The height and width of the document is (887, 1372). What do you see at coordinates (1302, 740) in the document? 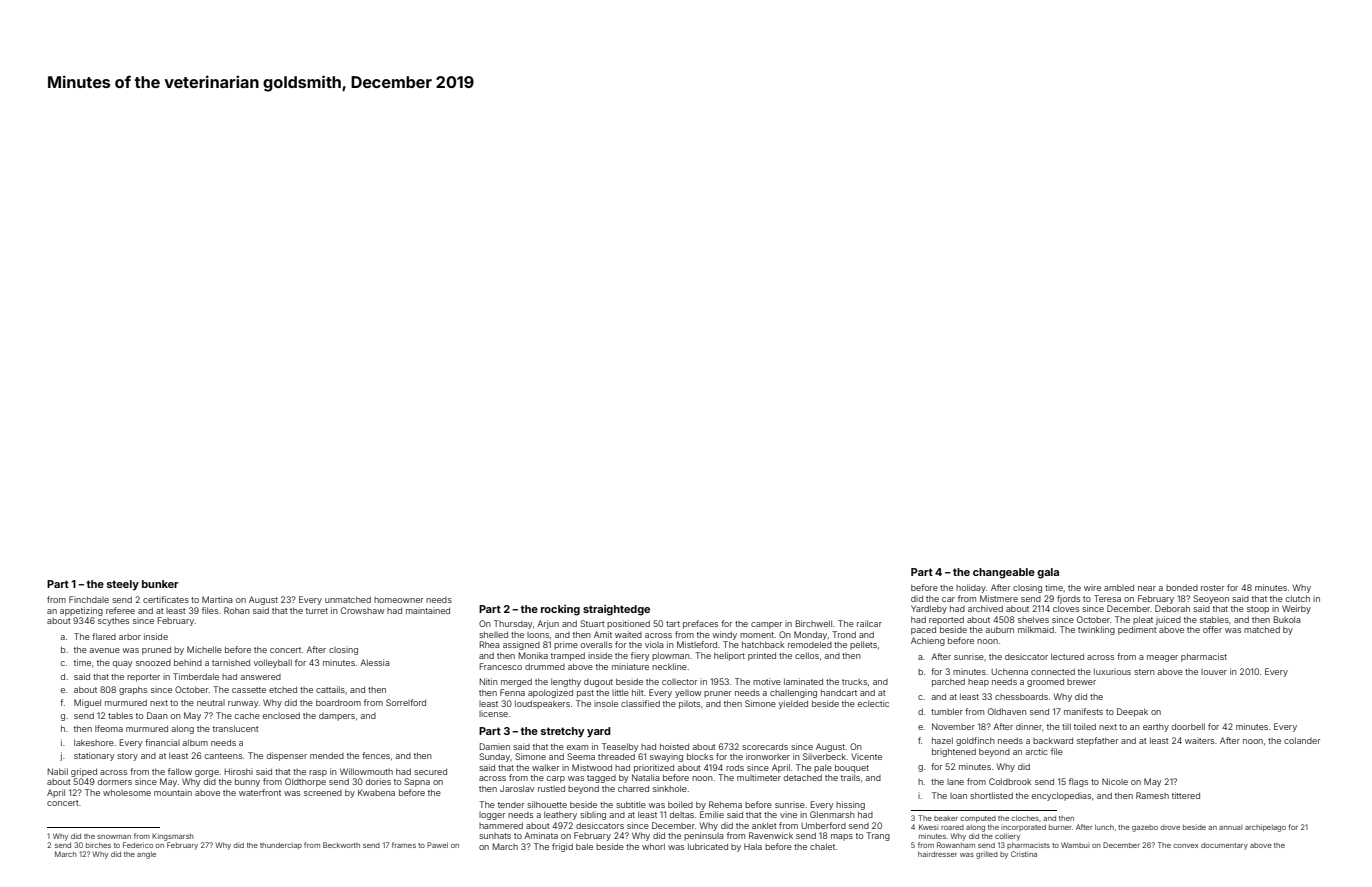
I see `colander` at bounding box center [1302, 740].
